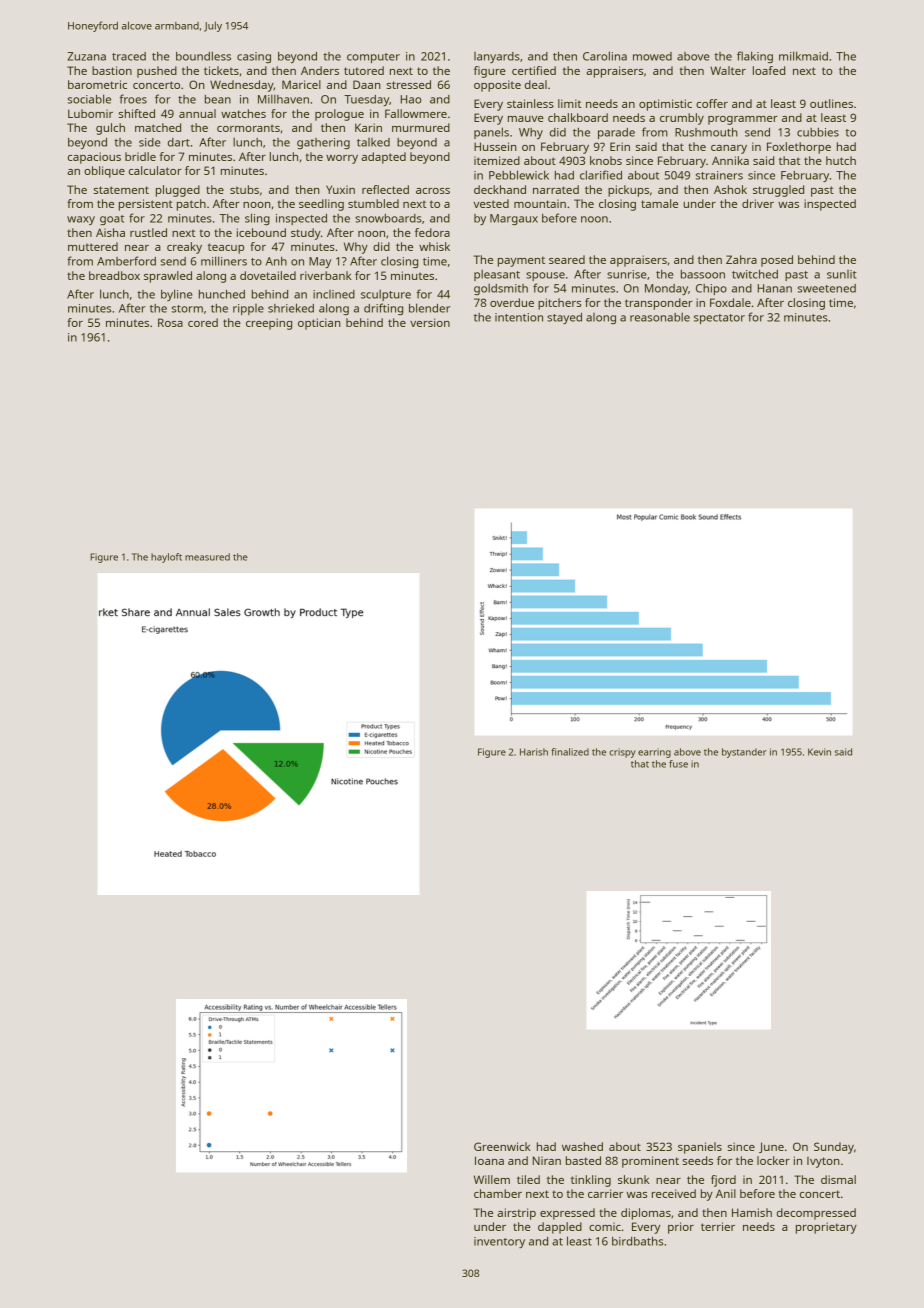  What do you see at coordinates (254, 57) in the screenshot?
I see `casing` at bounding box center [254, 57].
